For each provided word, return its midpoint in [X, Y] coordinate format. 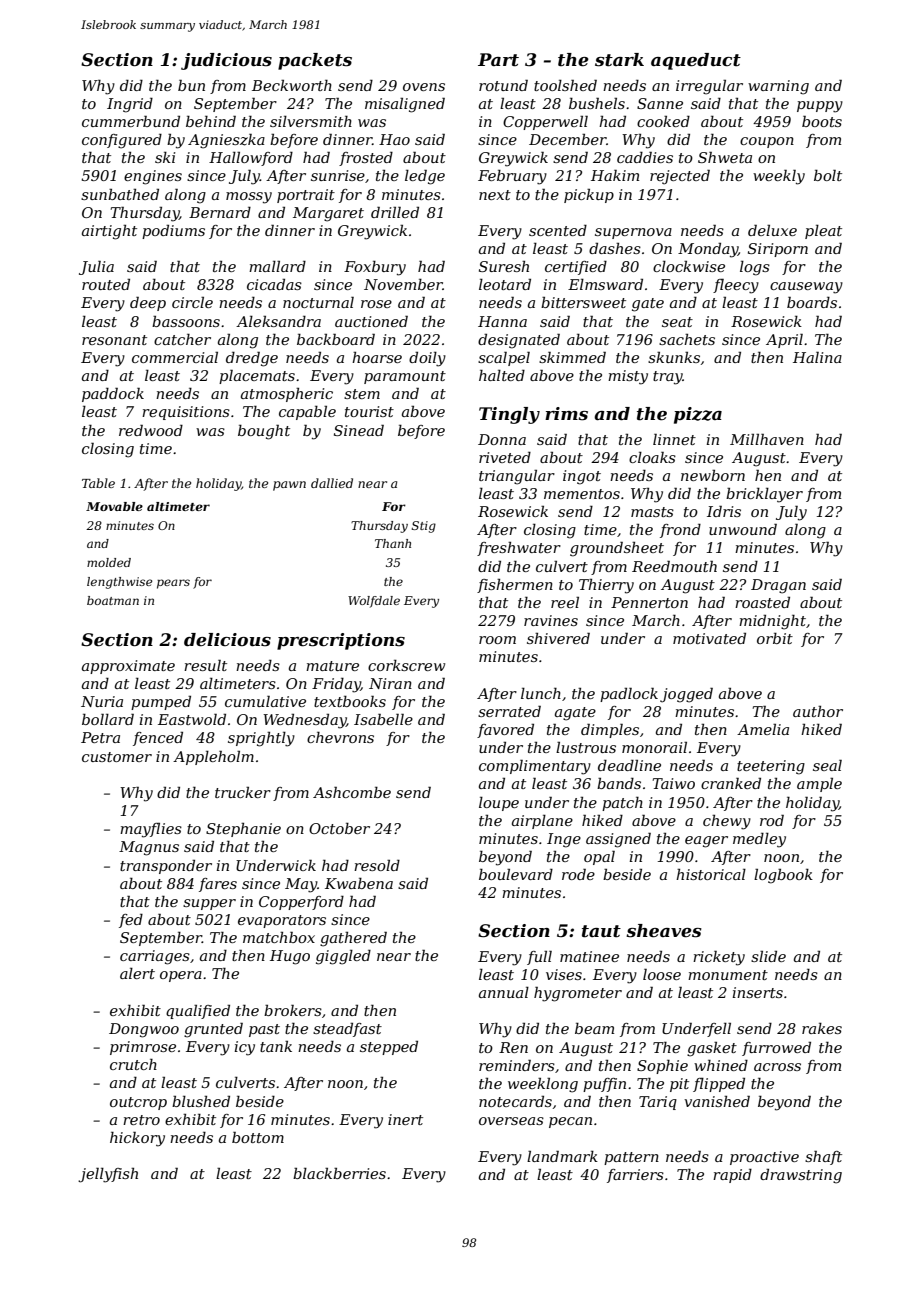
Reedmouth [674, 566]
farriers [635, 1176]
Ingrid [130, 105]
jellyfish [108, 1175]
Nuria [102, 701]
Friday [336, 685]
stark [619, 60]
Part [498, 60]
